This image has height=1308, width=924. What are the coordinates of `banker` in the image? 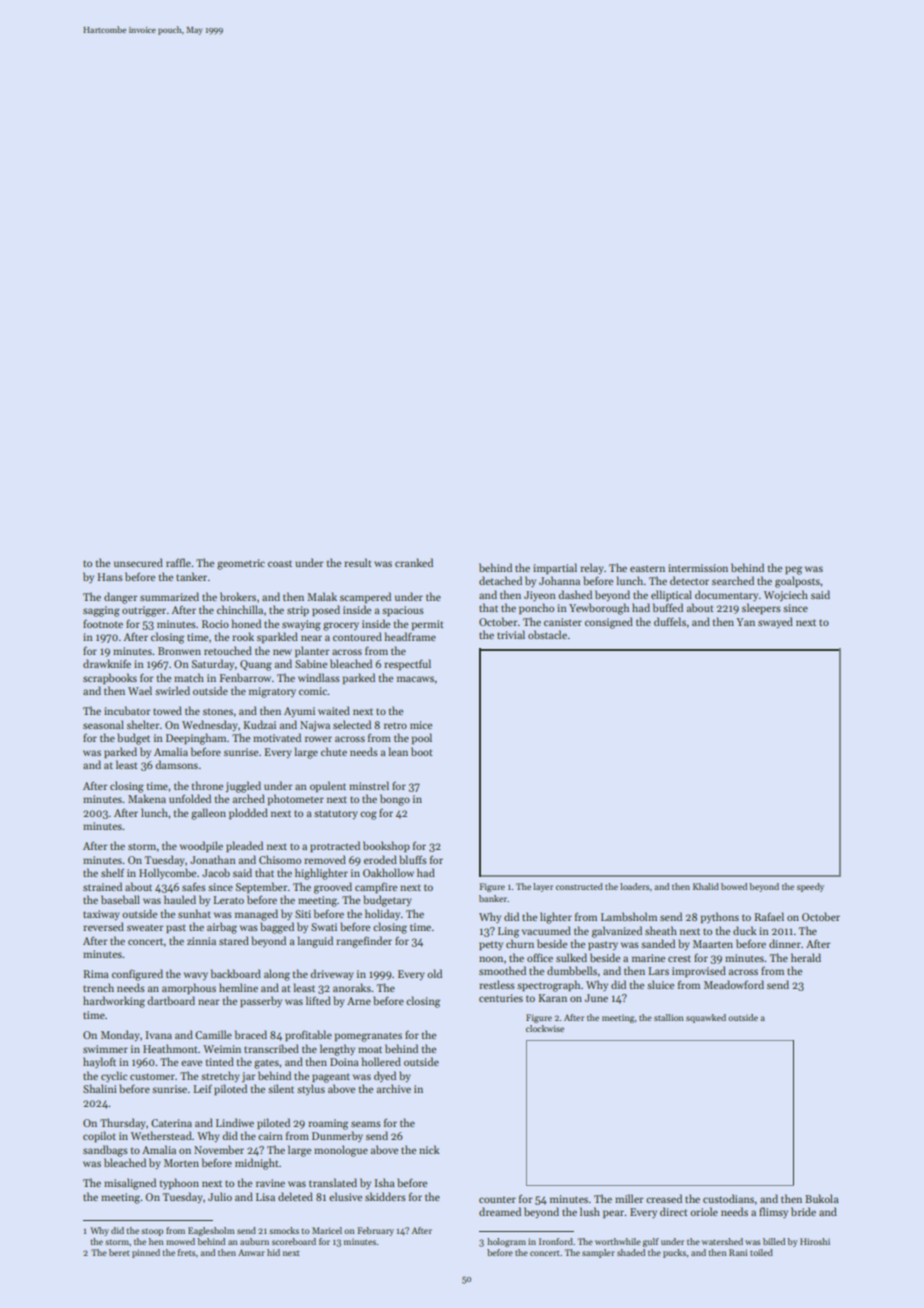 It's located at (493, 898).
